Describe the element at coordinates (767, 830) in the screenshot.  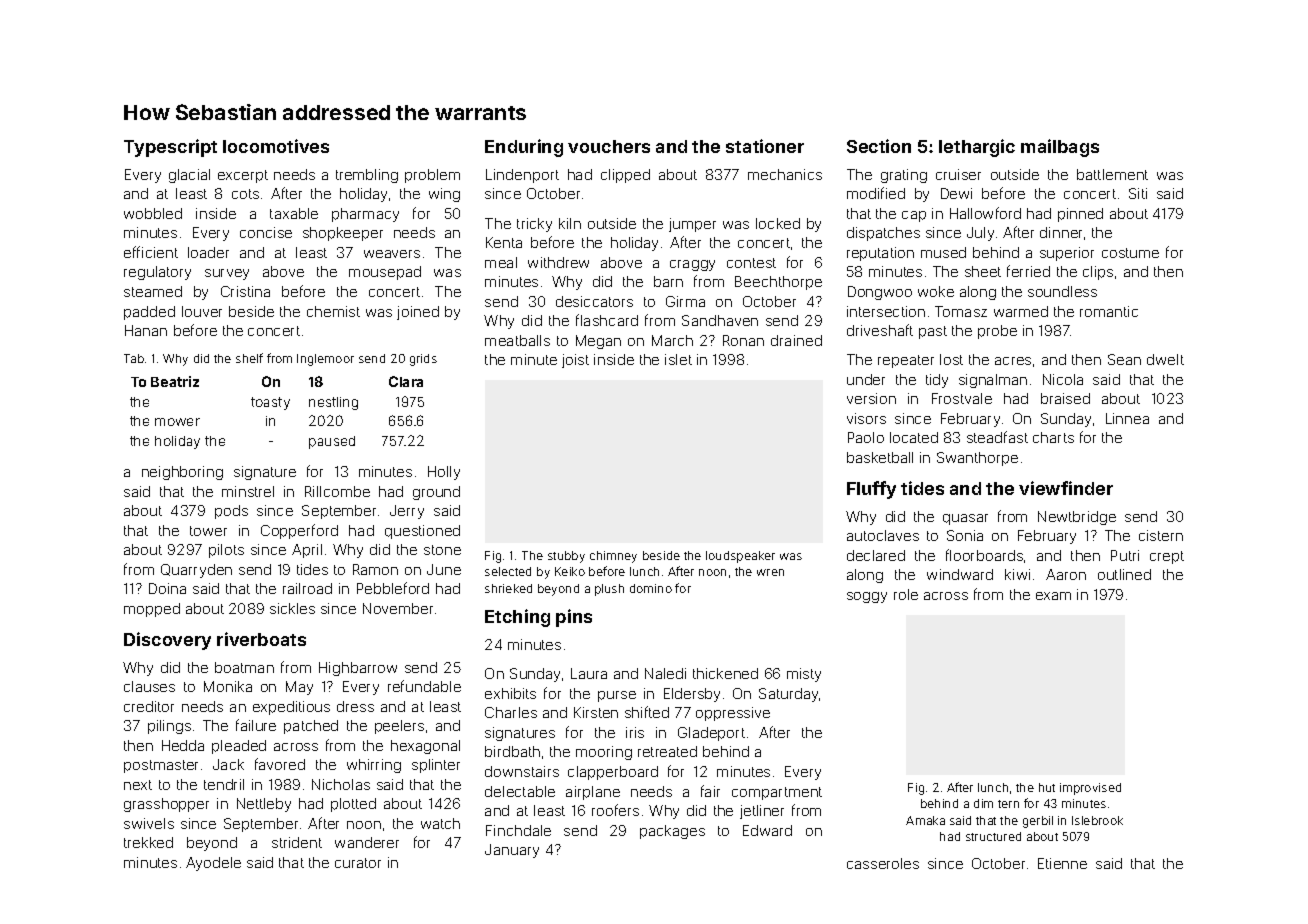
I see `Edward` at that location.
